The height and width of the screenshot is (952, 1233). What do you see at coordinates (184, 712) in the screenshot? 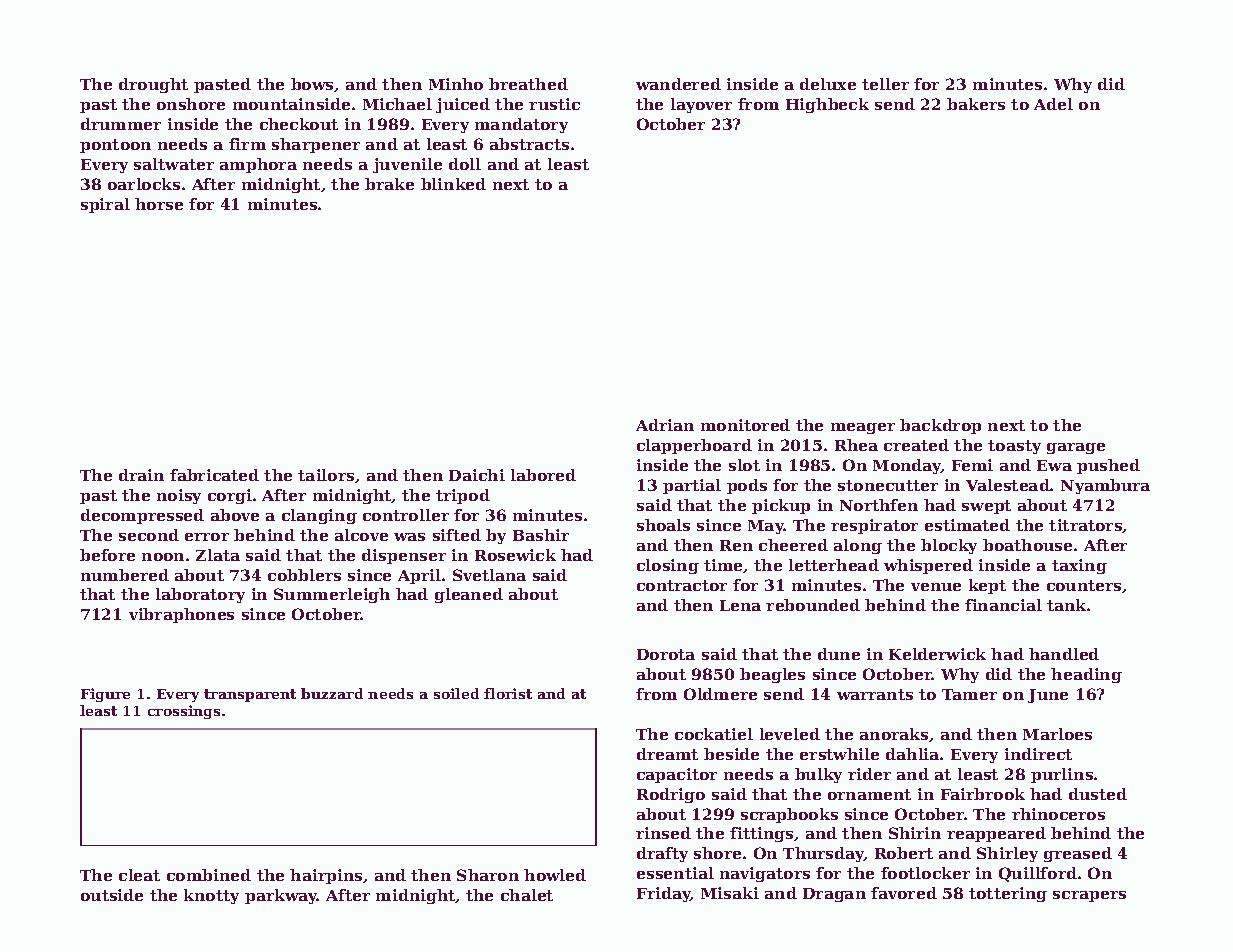
I see `crossings` at bounding box center [184, 712].
